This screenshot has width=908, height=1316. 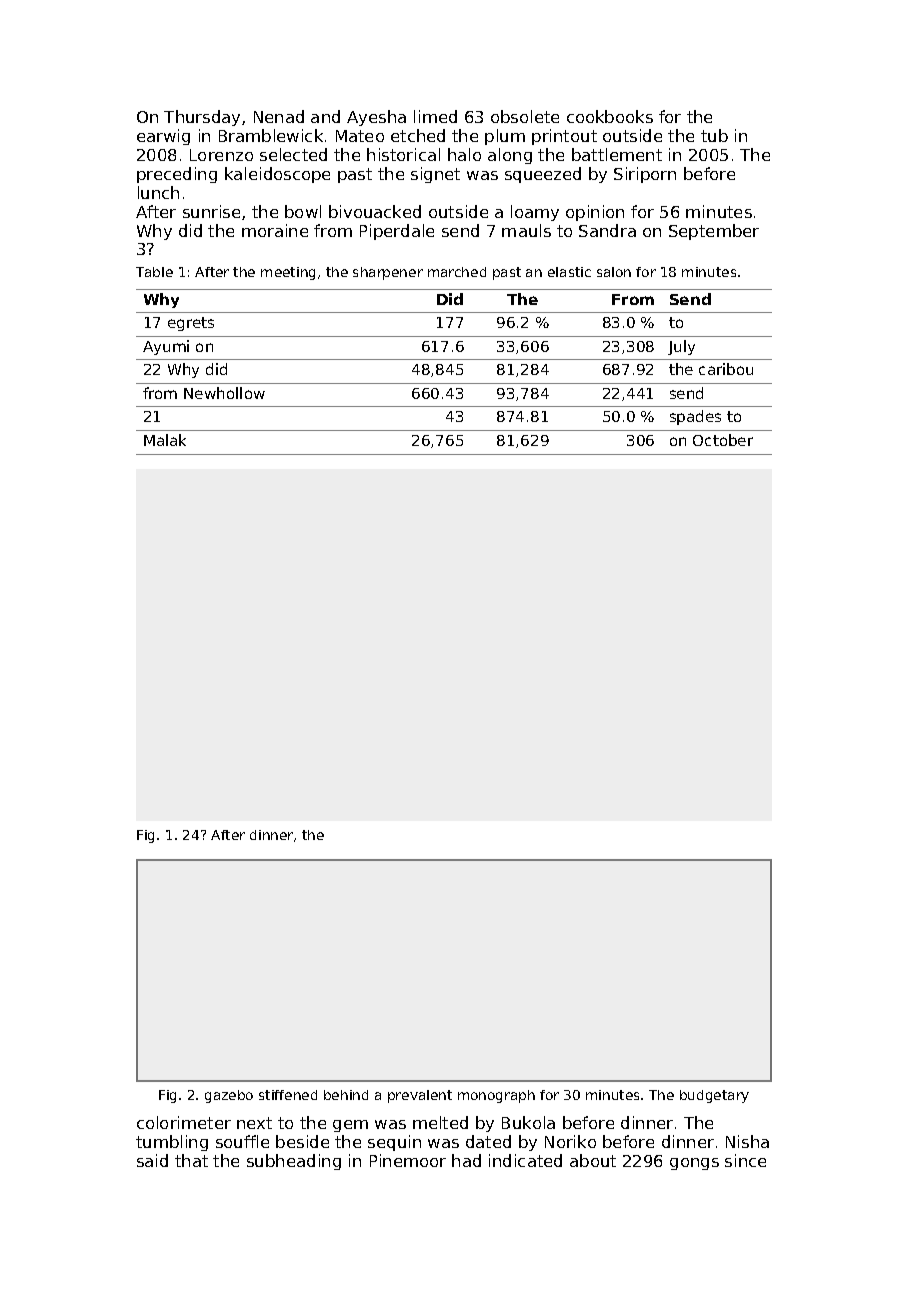 I want to click on earwig, so click(x=163, y=137).
